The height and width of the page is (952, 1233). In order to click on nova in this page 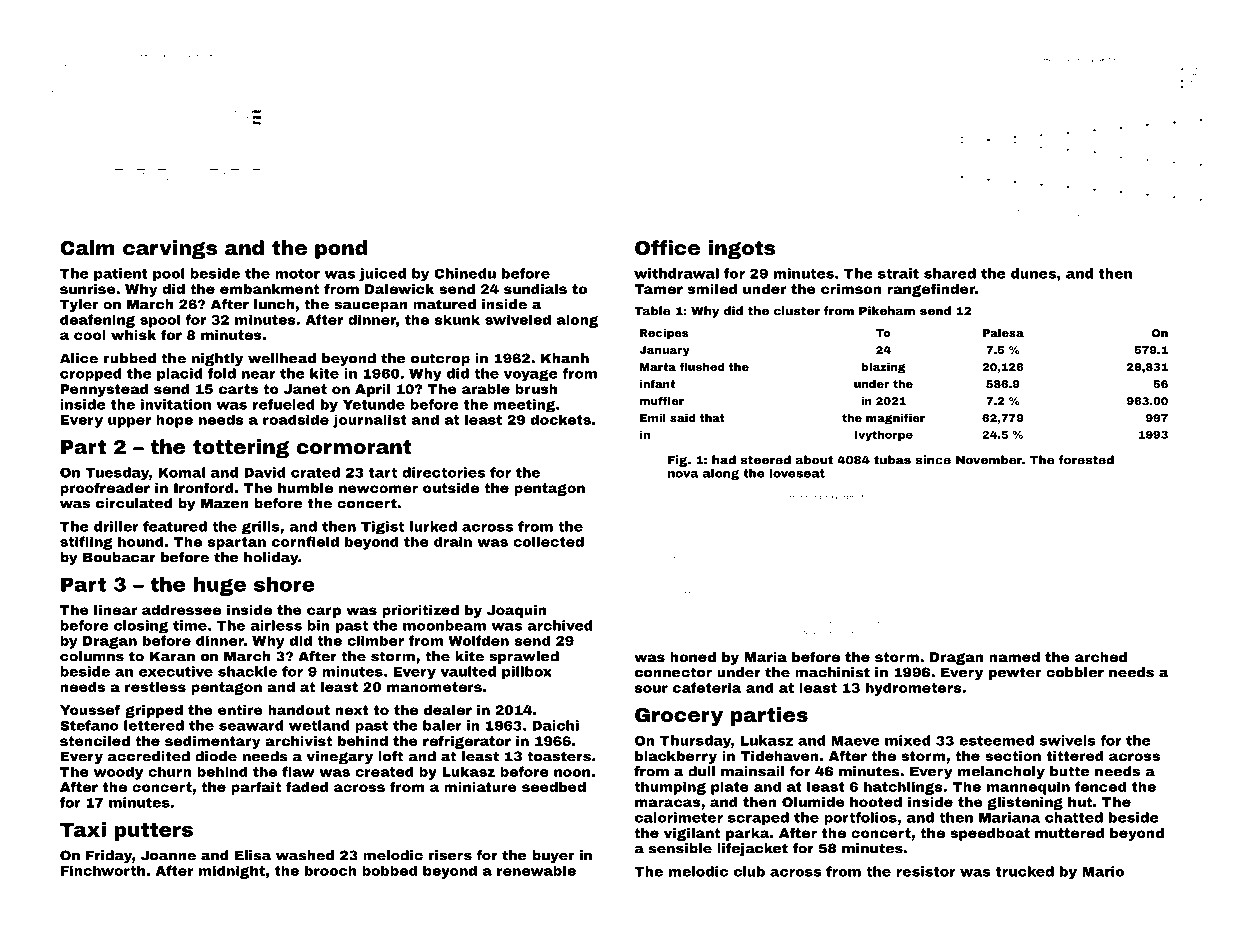, I will do `click(683, 474)`.
